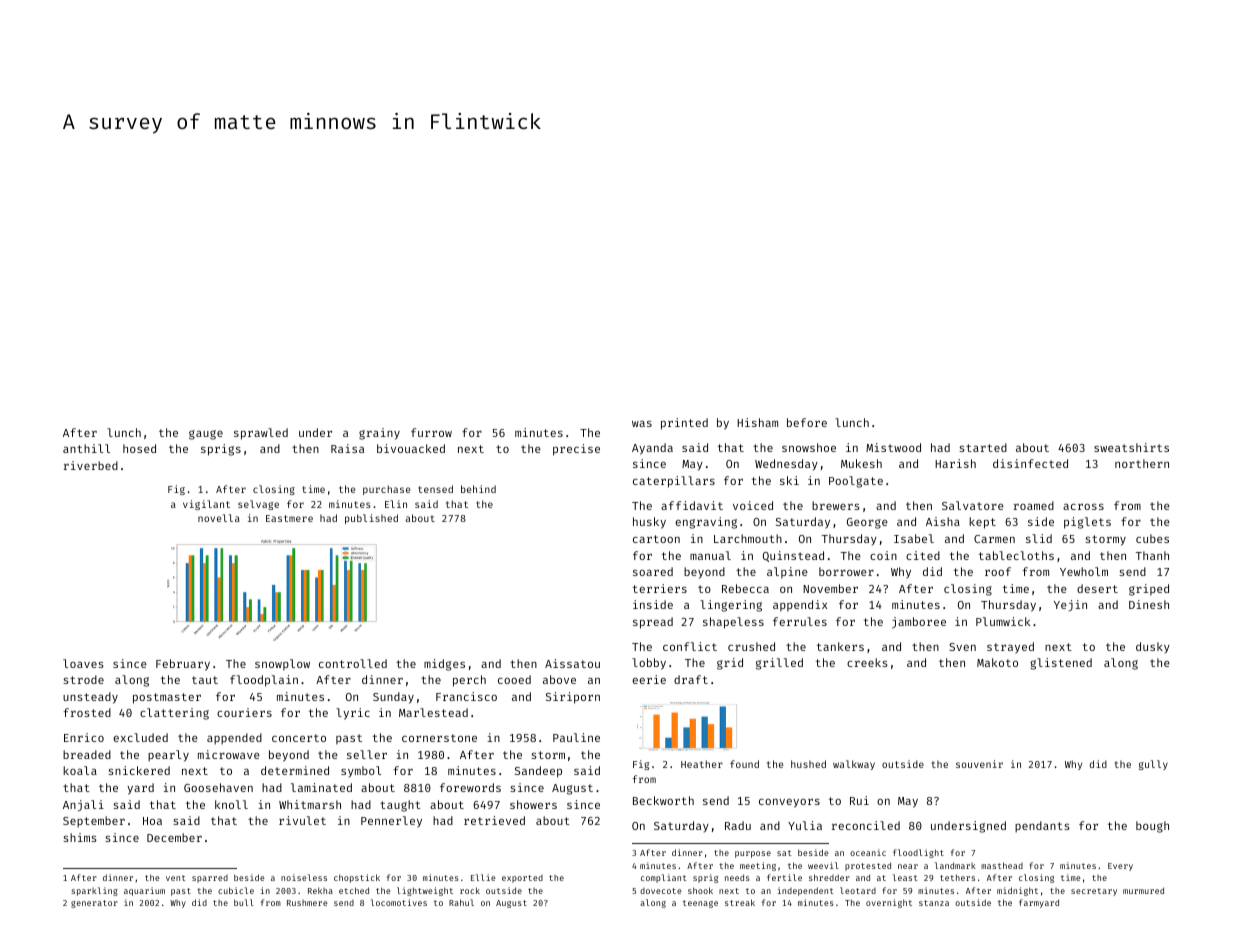  What do you see at coordinates (494, 820) in the screenshot?
I see `retrieved` at bounding box center [494, 820].
